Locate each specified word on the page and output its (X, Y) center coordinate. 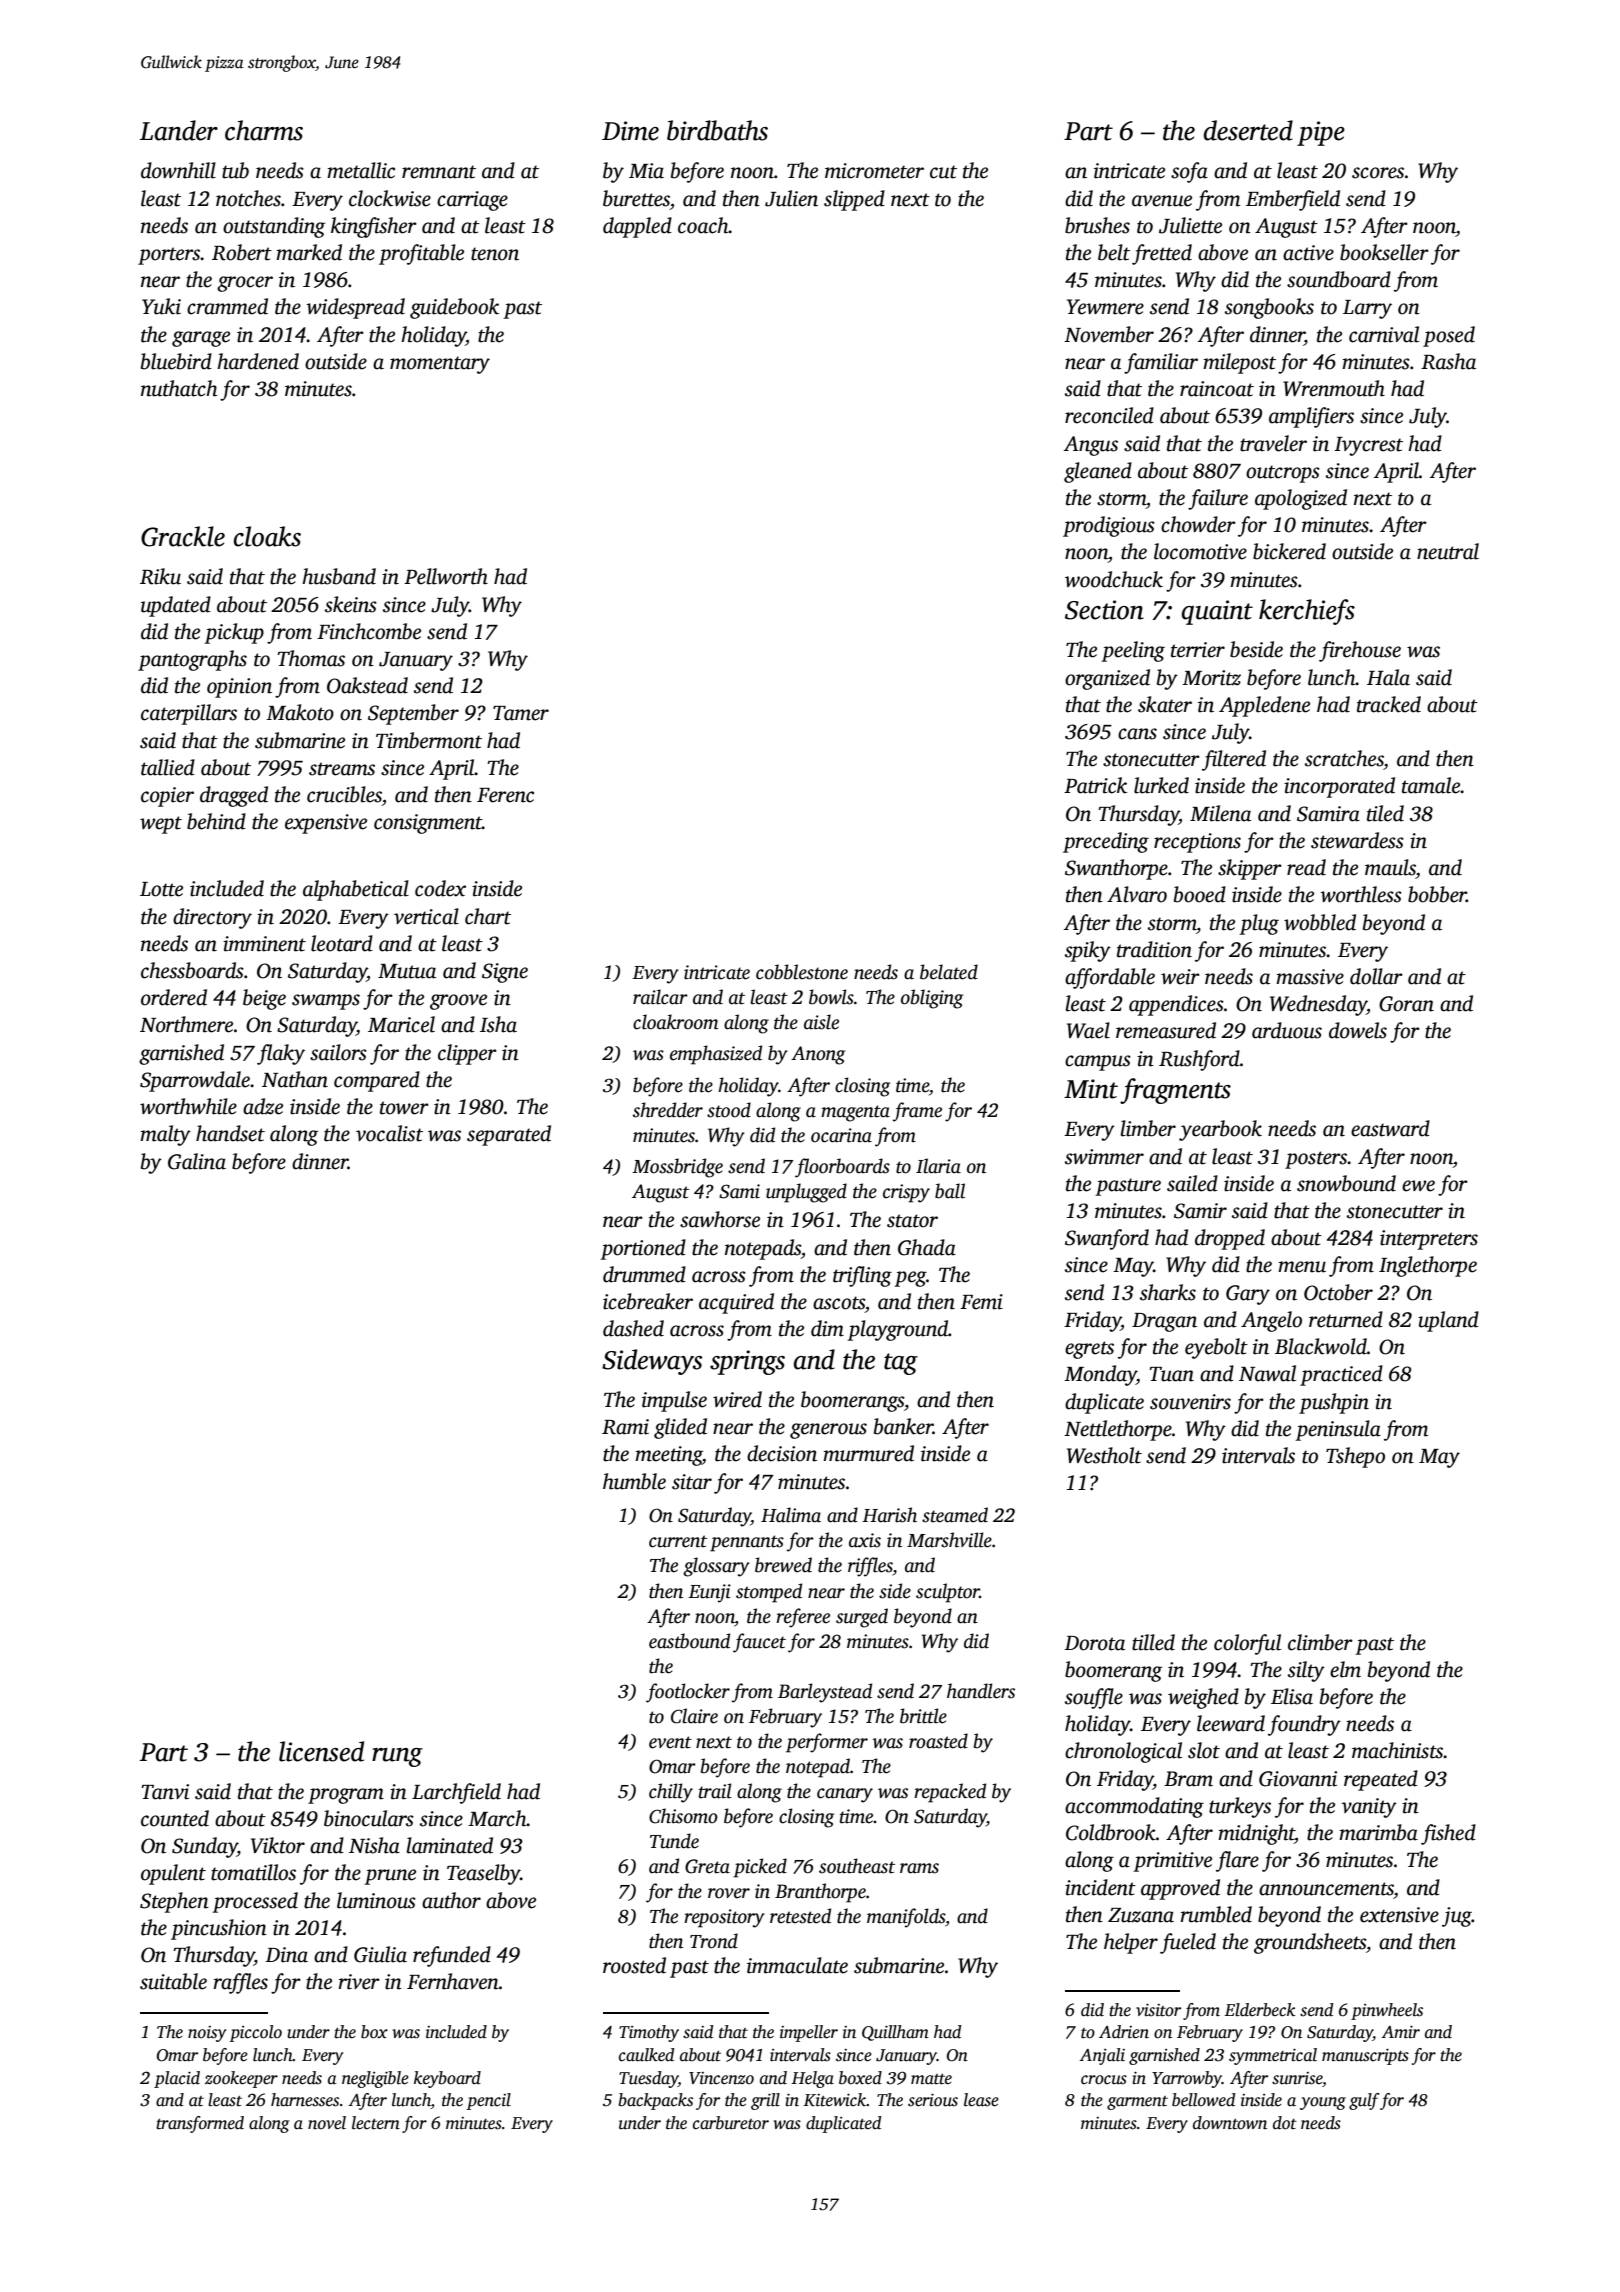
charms (264, 130)
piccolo (255, 2033)
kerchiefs (1307, 612)
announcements (1326, 1889)
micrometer (874, 171)
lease (981, 2100)
